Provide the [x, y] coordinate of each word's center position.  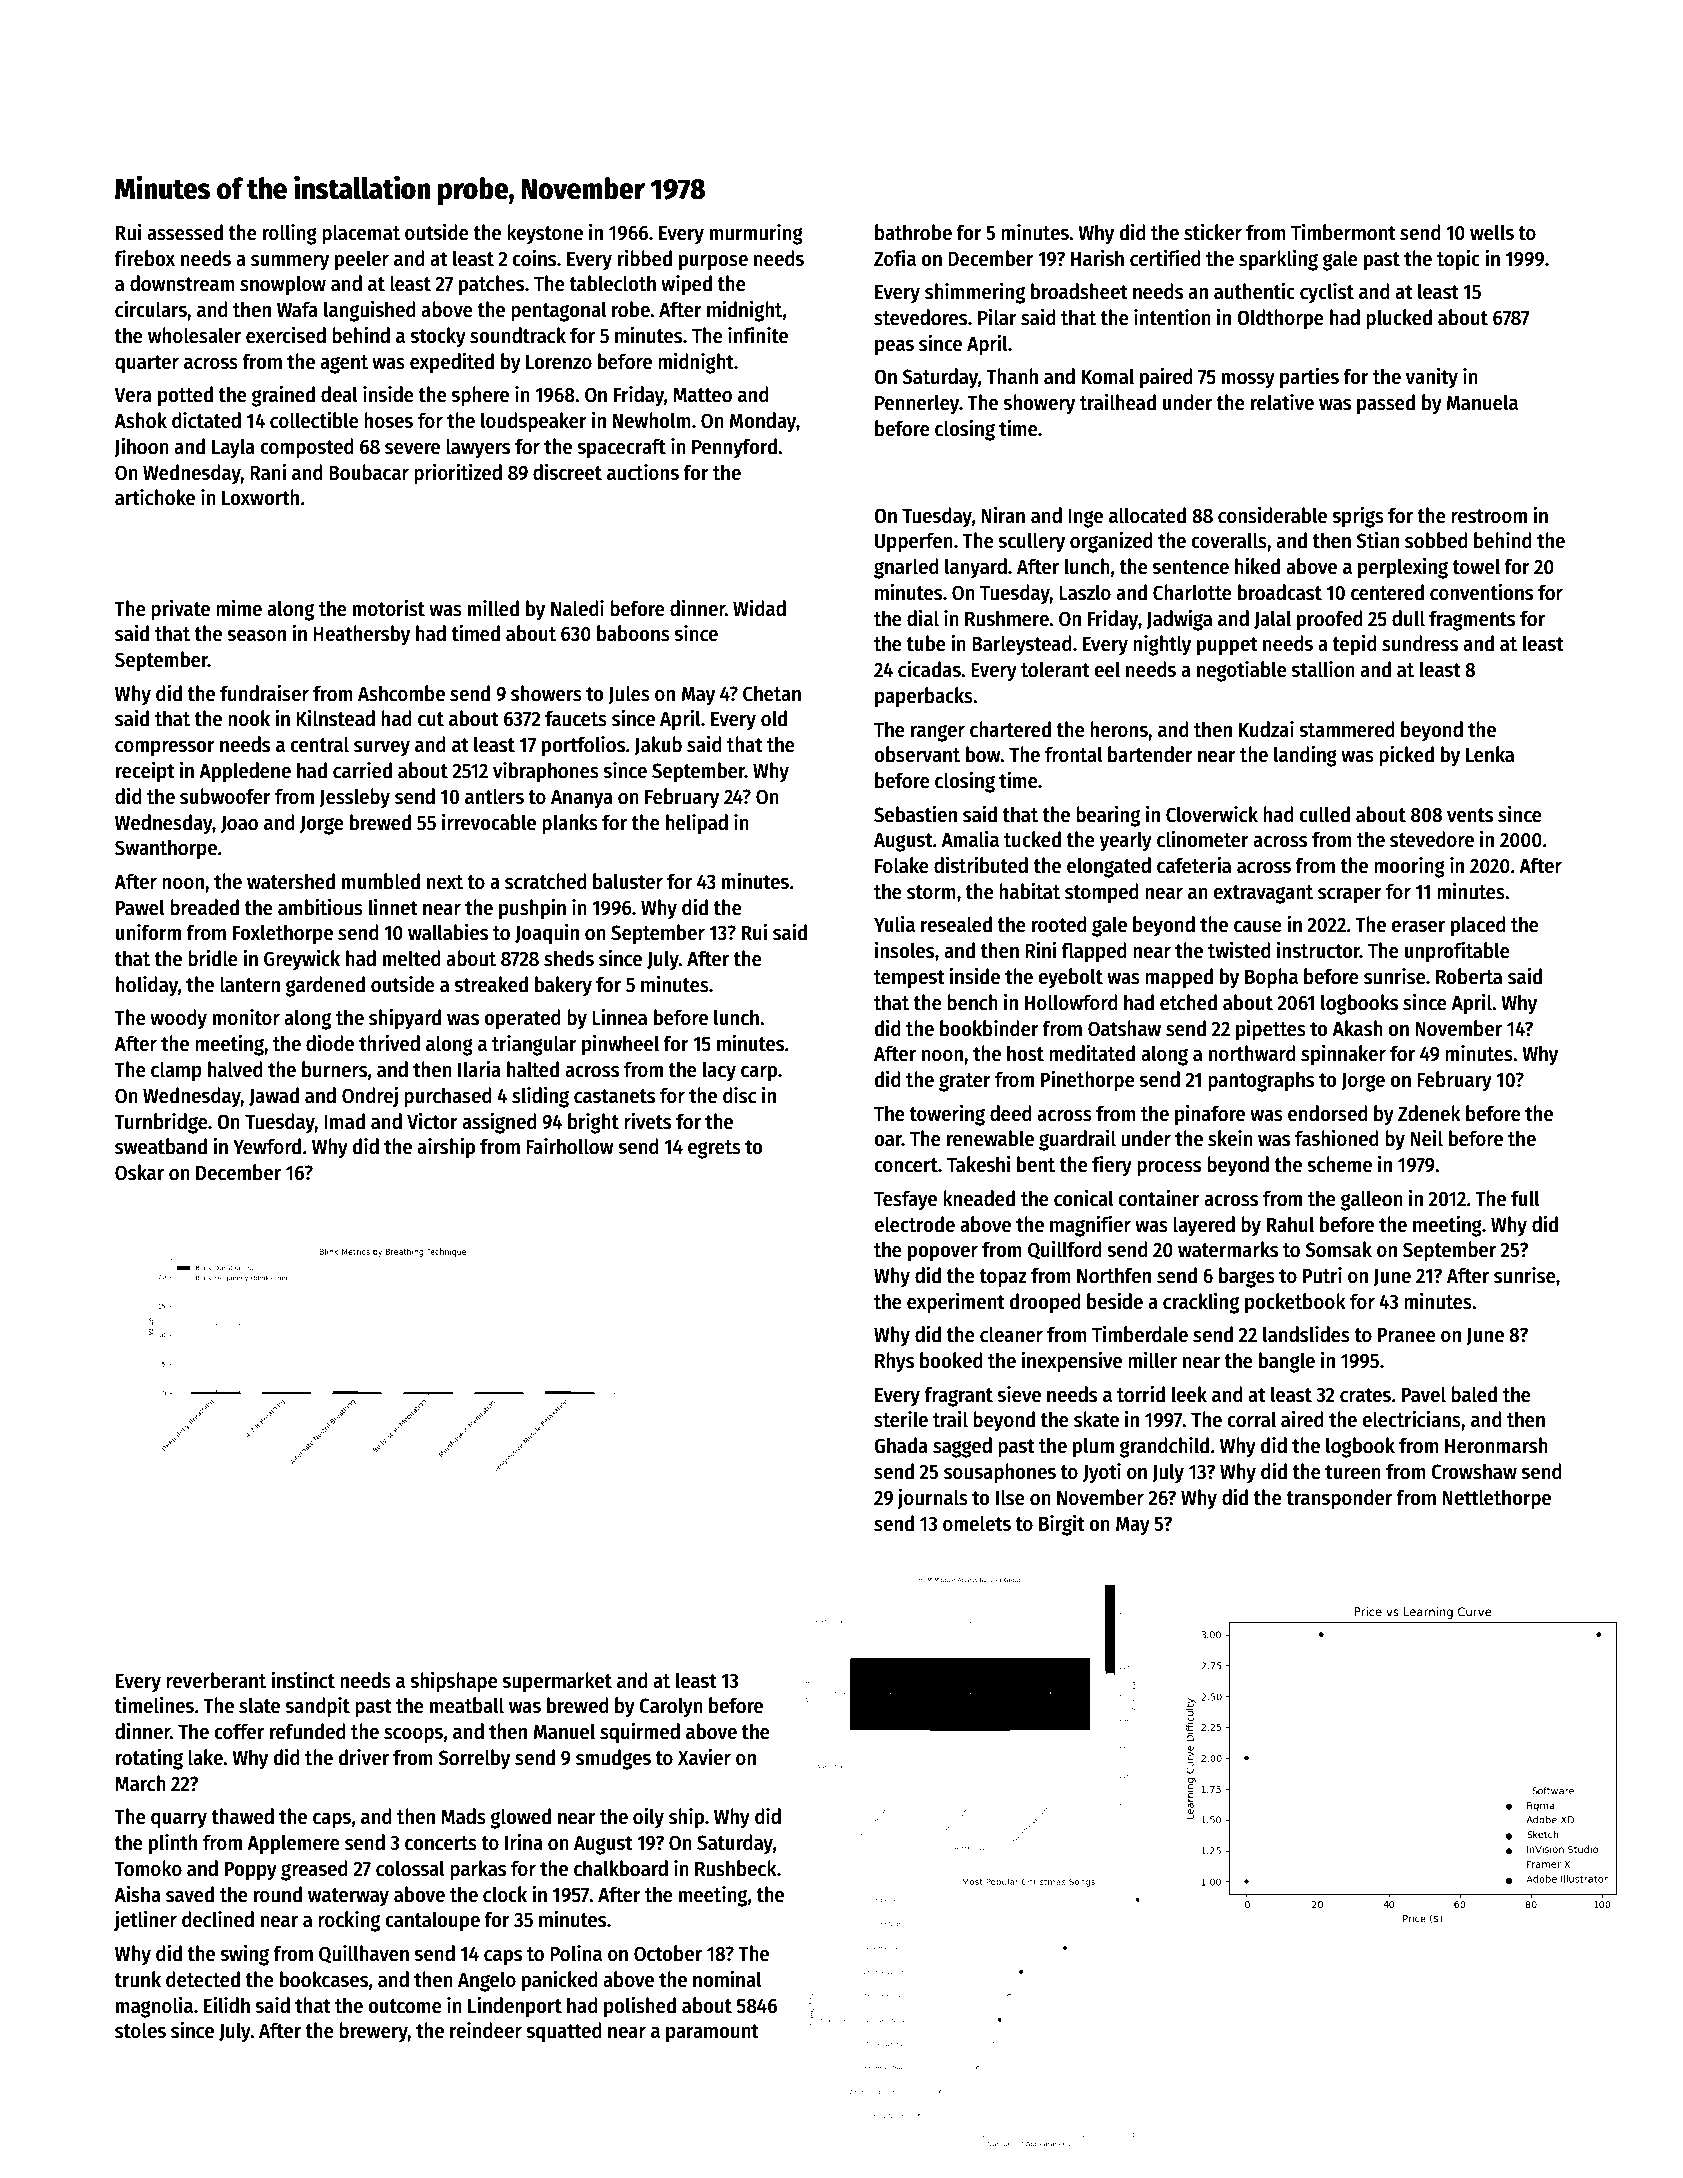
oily [648, 1818]
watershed [291, 881]
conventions [1481, 592]
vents [1470, 815]
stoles [140, 2030]
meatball [467, 1705]
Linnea [619, 1017]
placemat [361, 234]
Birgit [1062, 1525]
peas [894, 347]
